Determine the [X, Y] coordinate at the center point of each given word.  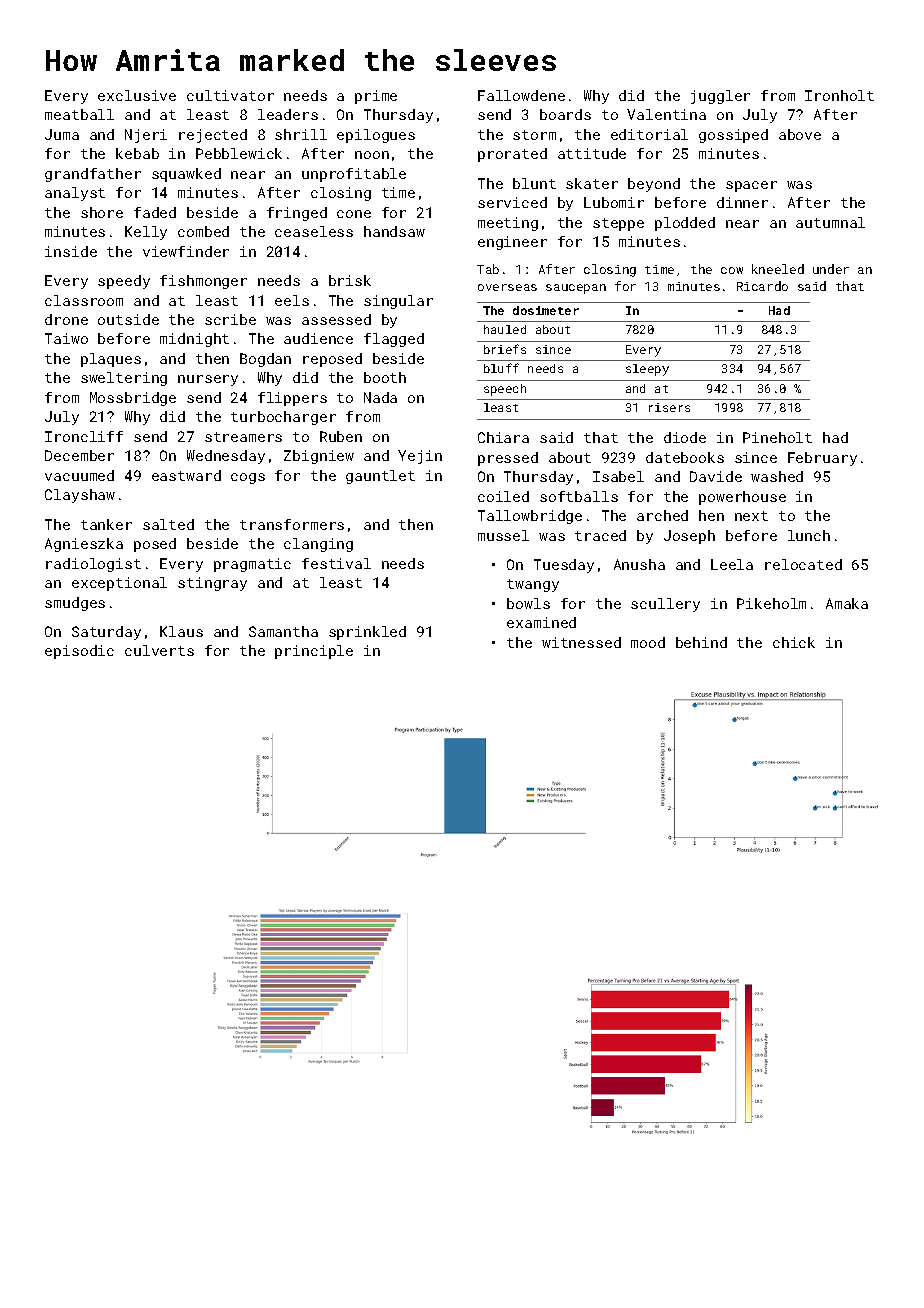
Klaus [181, 631]
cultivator [230, 95]
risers [669, 407]
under [831, 269]
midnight [194, 340]
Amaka [847, 603]
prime [376, 97]
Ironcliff [84, 436]
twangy [533, 585]
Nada [380, 397]
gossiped [733, 136]
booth [385, 377]
